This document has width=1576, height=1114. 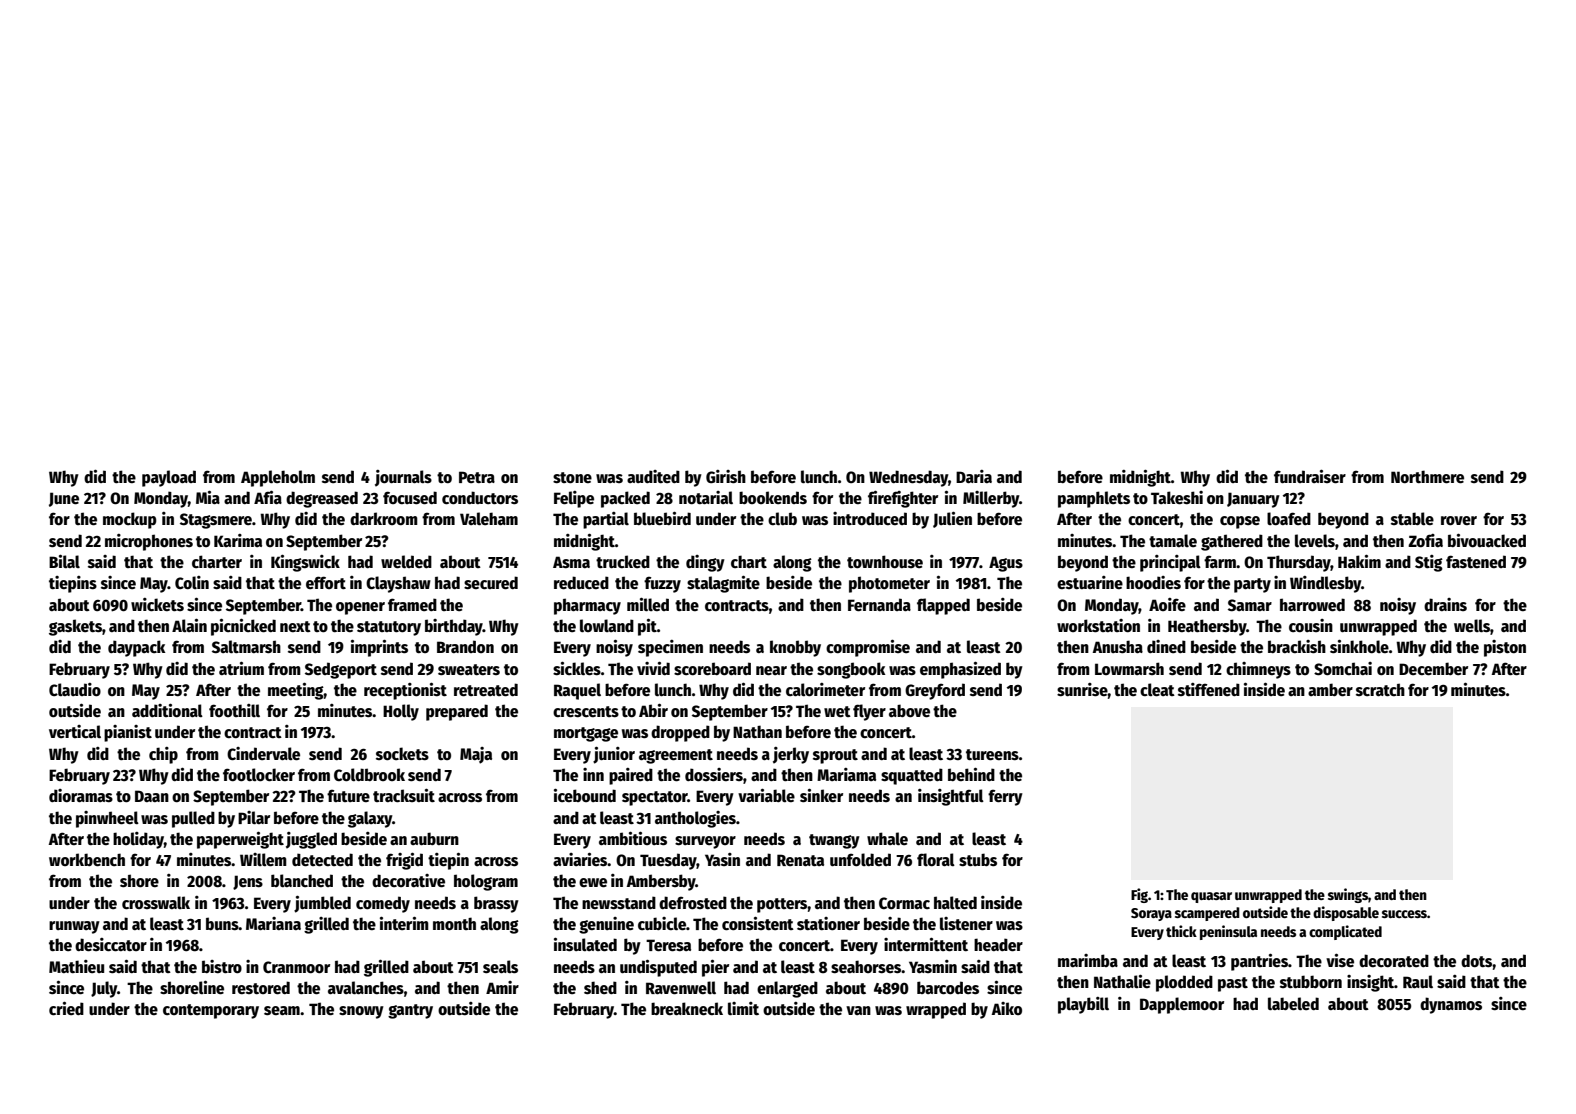 What do you see at coordinates (66, 1008) in the document?
I see `cried` at bounding box center [66, 1008].
